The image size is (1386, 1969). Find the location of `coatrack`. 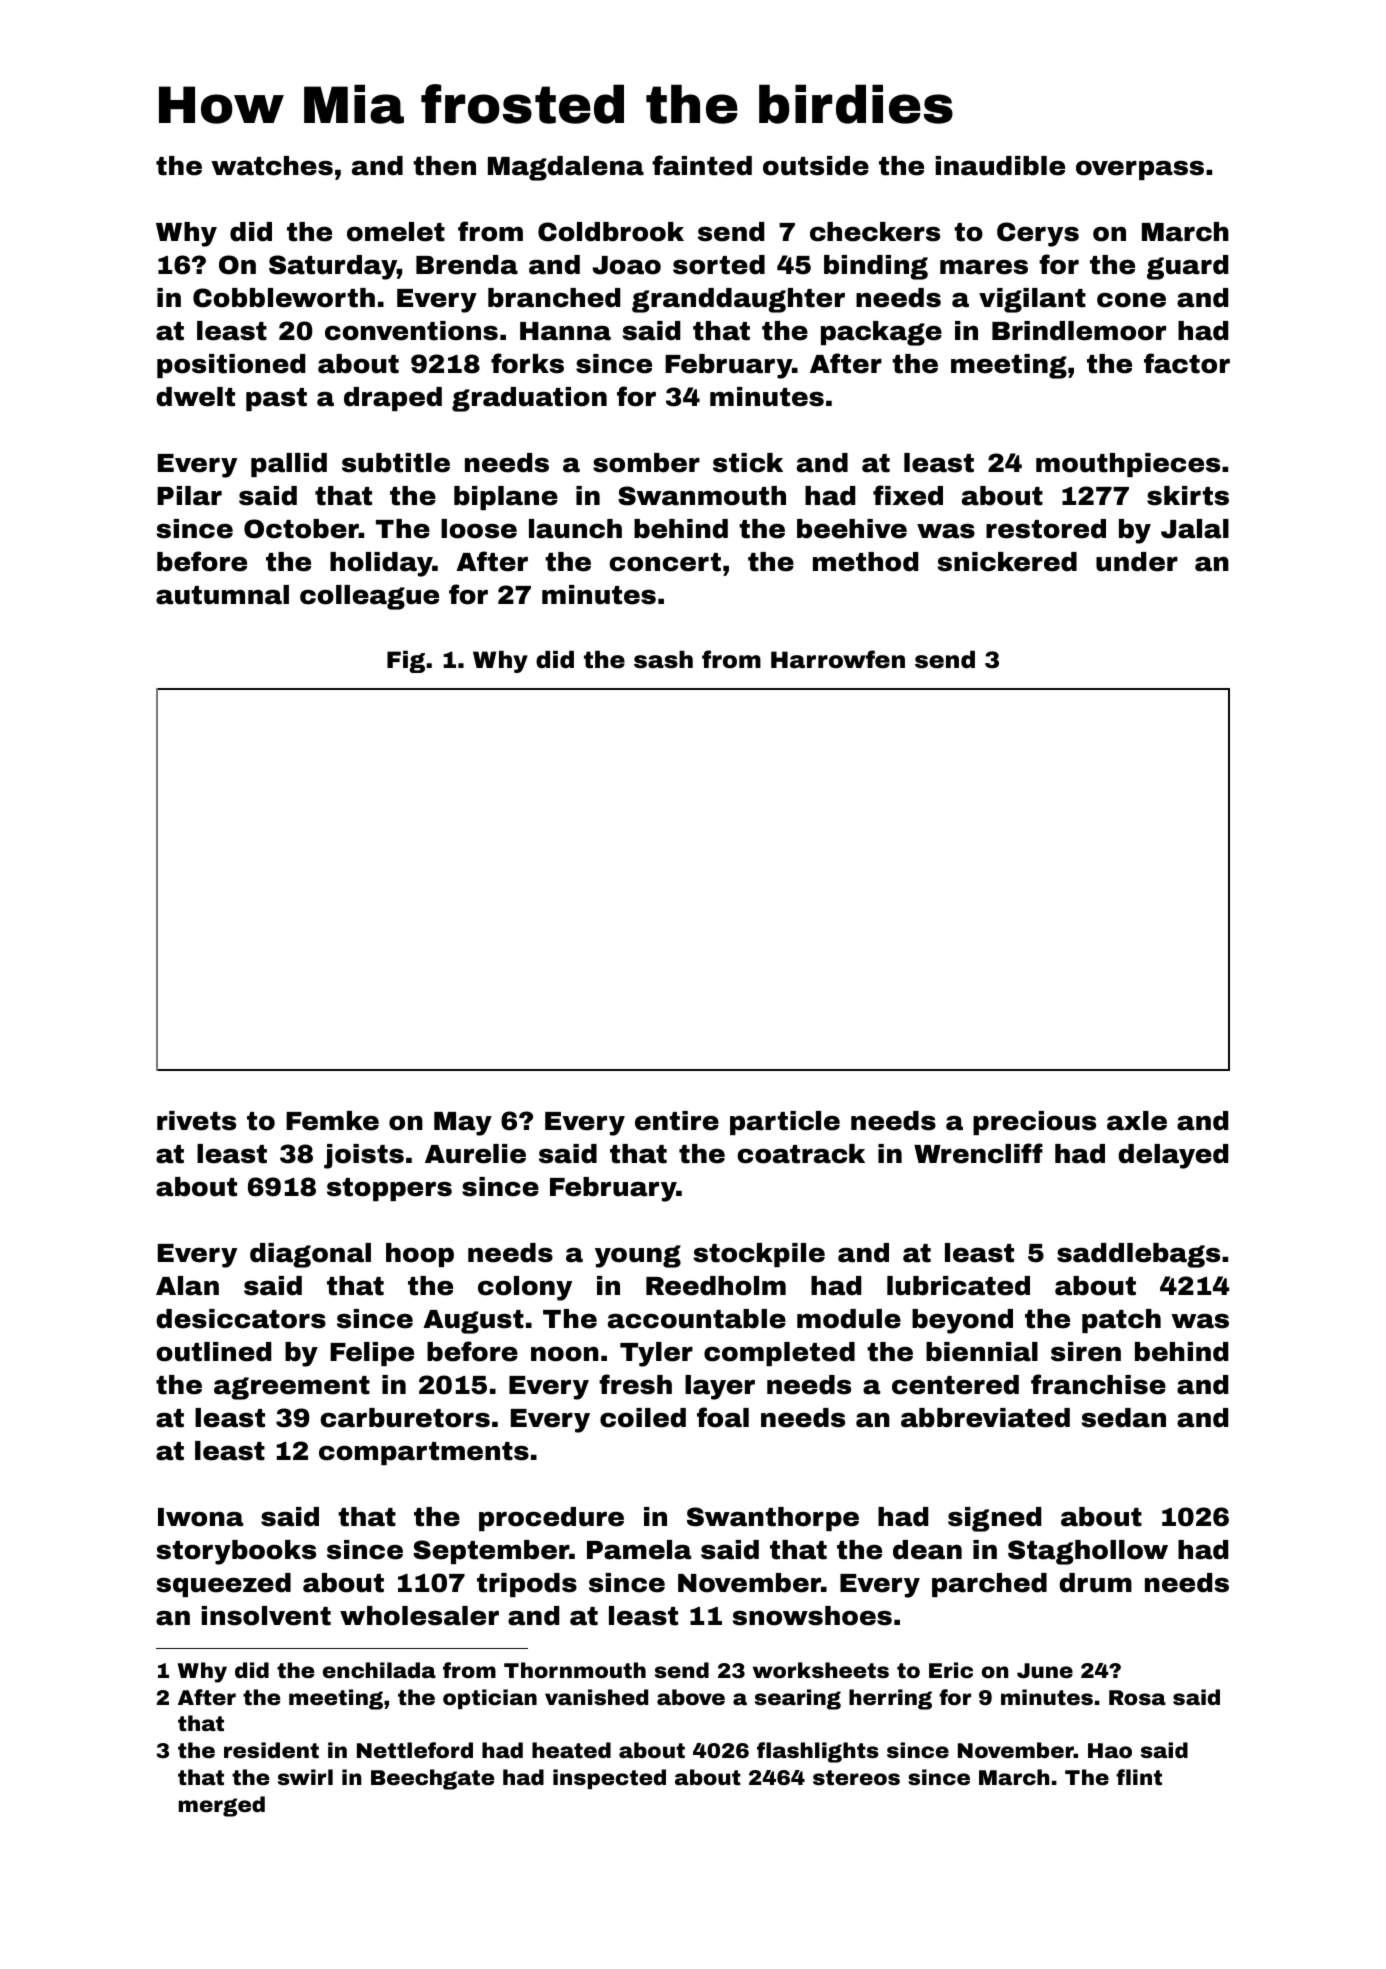

coatrack is located at coordinates (801, 1154).
